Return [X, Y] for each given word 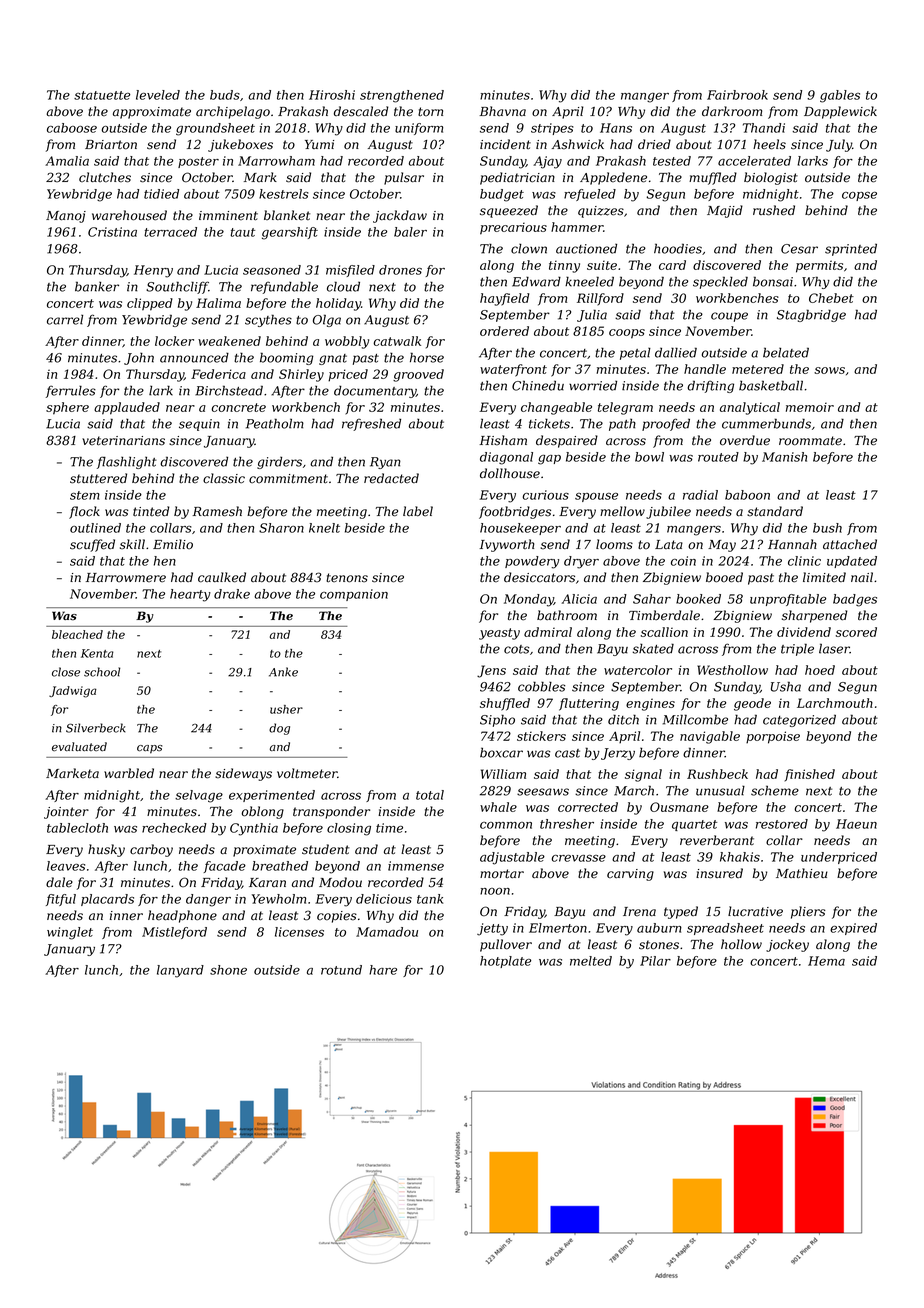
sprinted [851, 249]
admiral [548, 632]
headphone [182, 916]
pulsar [404, 178]
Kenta [97, 653]
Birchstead [229, 390]
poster [198, 162]
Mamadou [387, 932]
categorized [799, 720]
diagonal [506, 458]
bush [827, 528]
